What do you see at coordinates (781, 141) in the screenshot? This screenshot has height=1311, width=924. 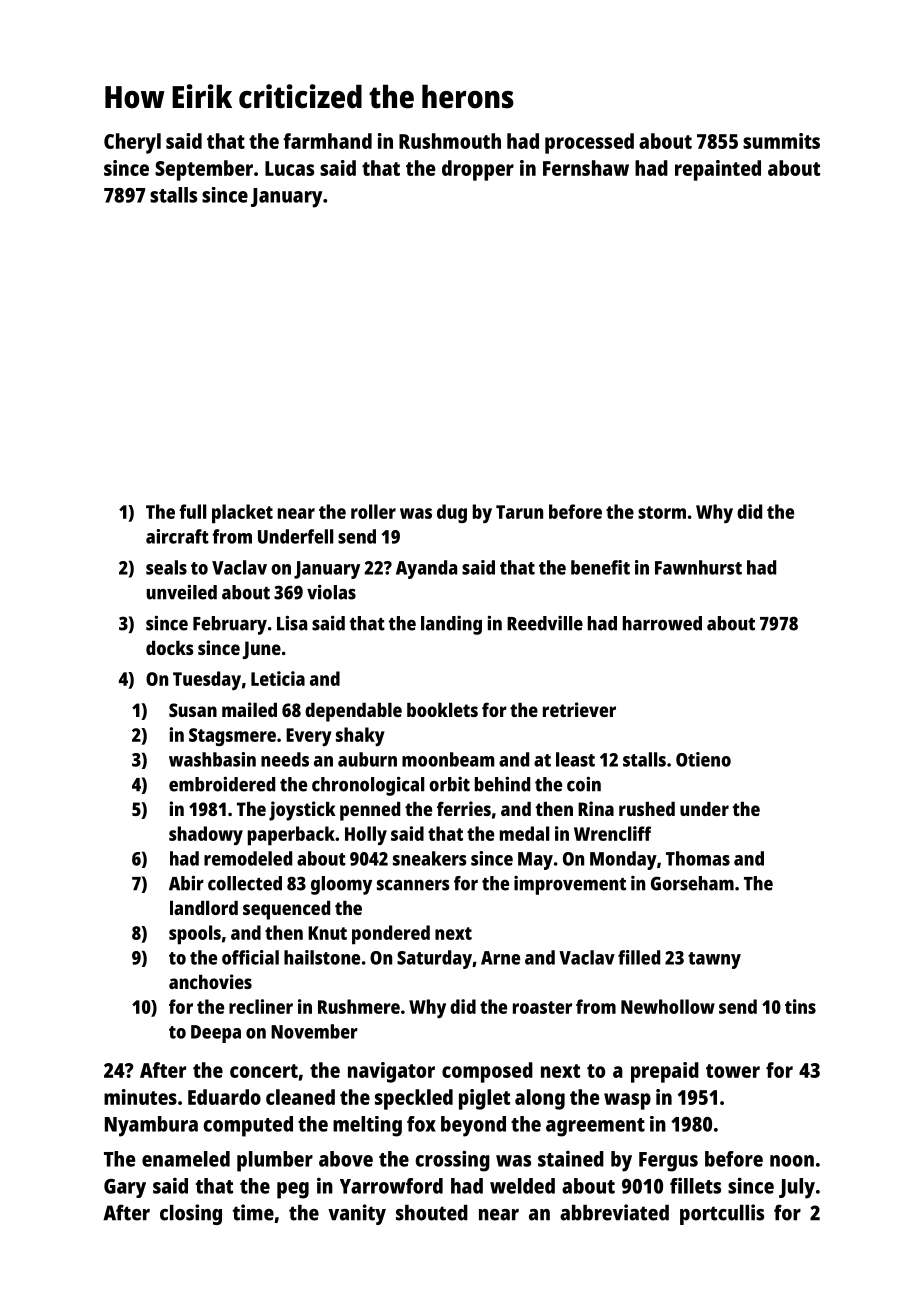 I see `summits` at bounding box center [781, 141].
